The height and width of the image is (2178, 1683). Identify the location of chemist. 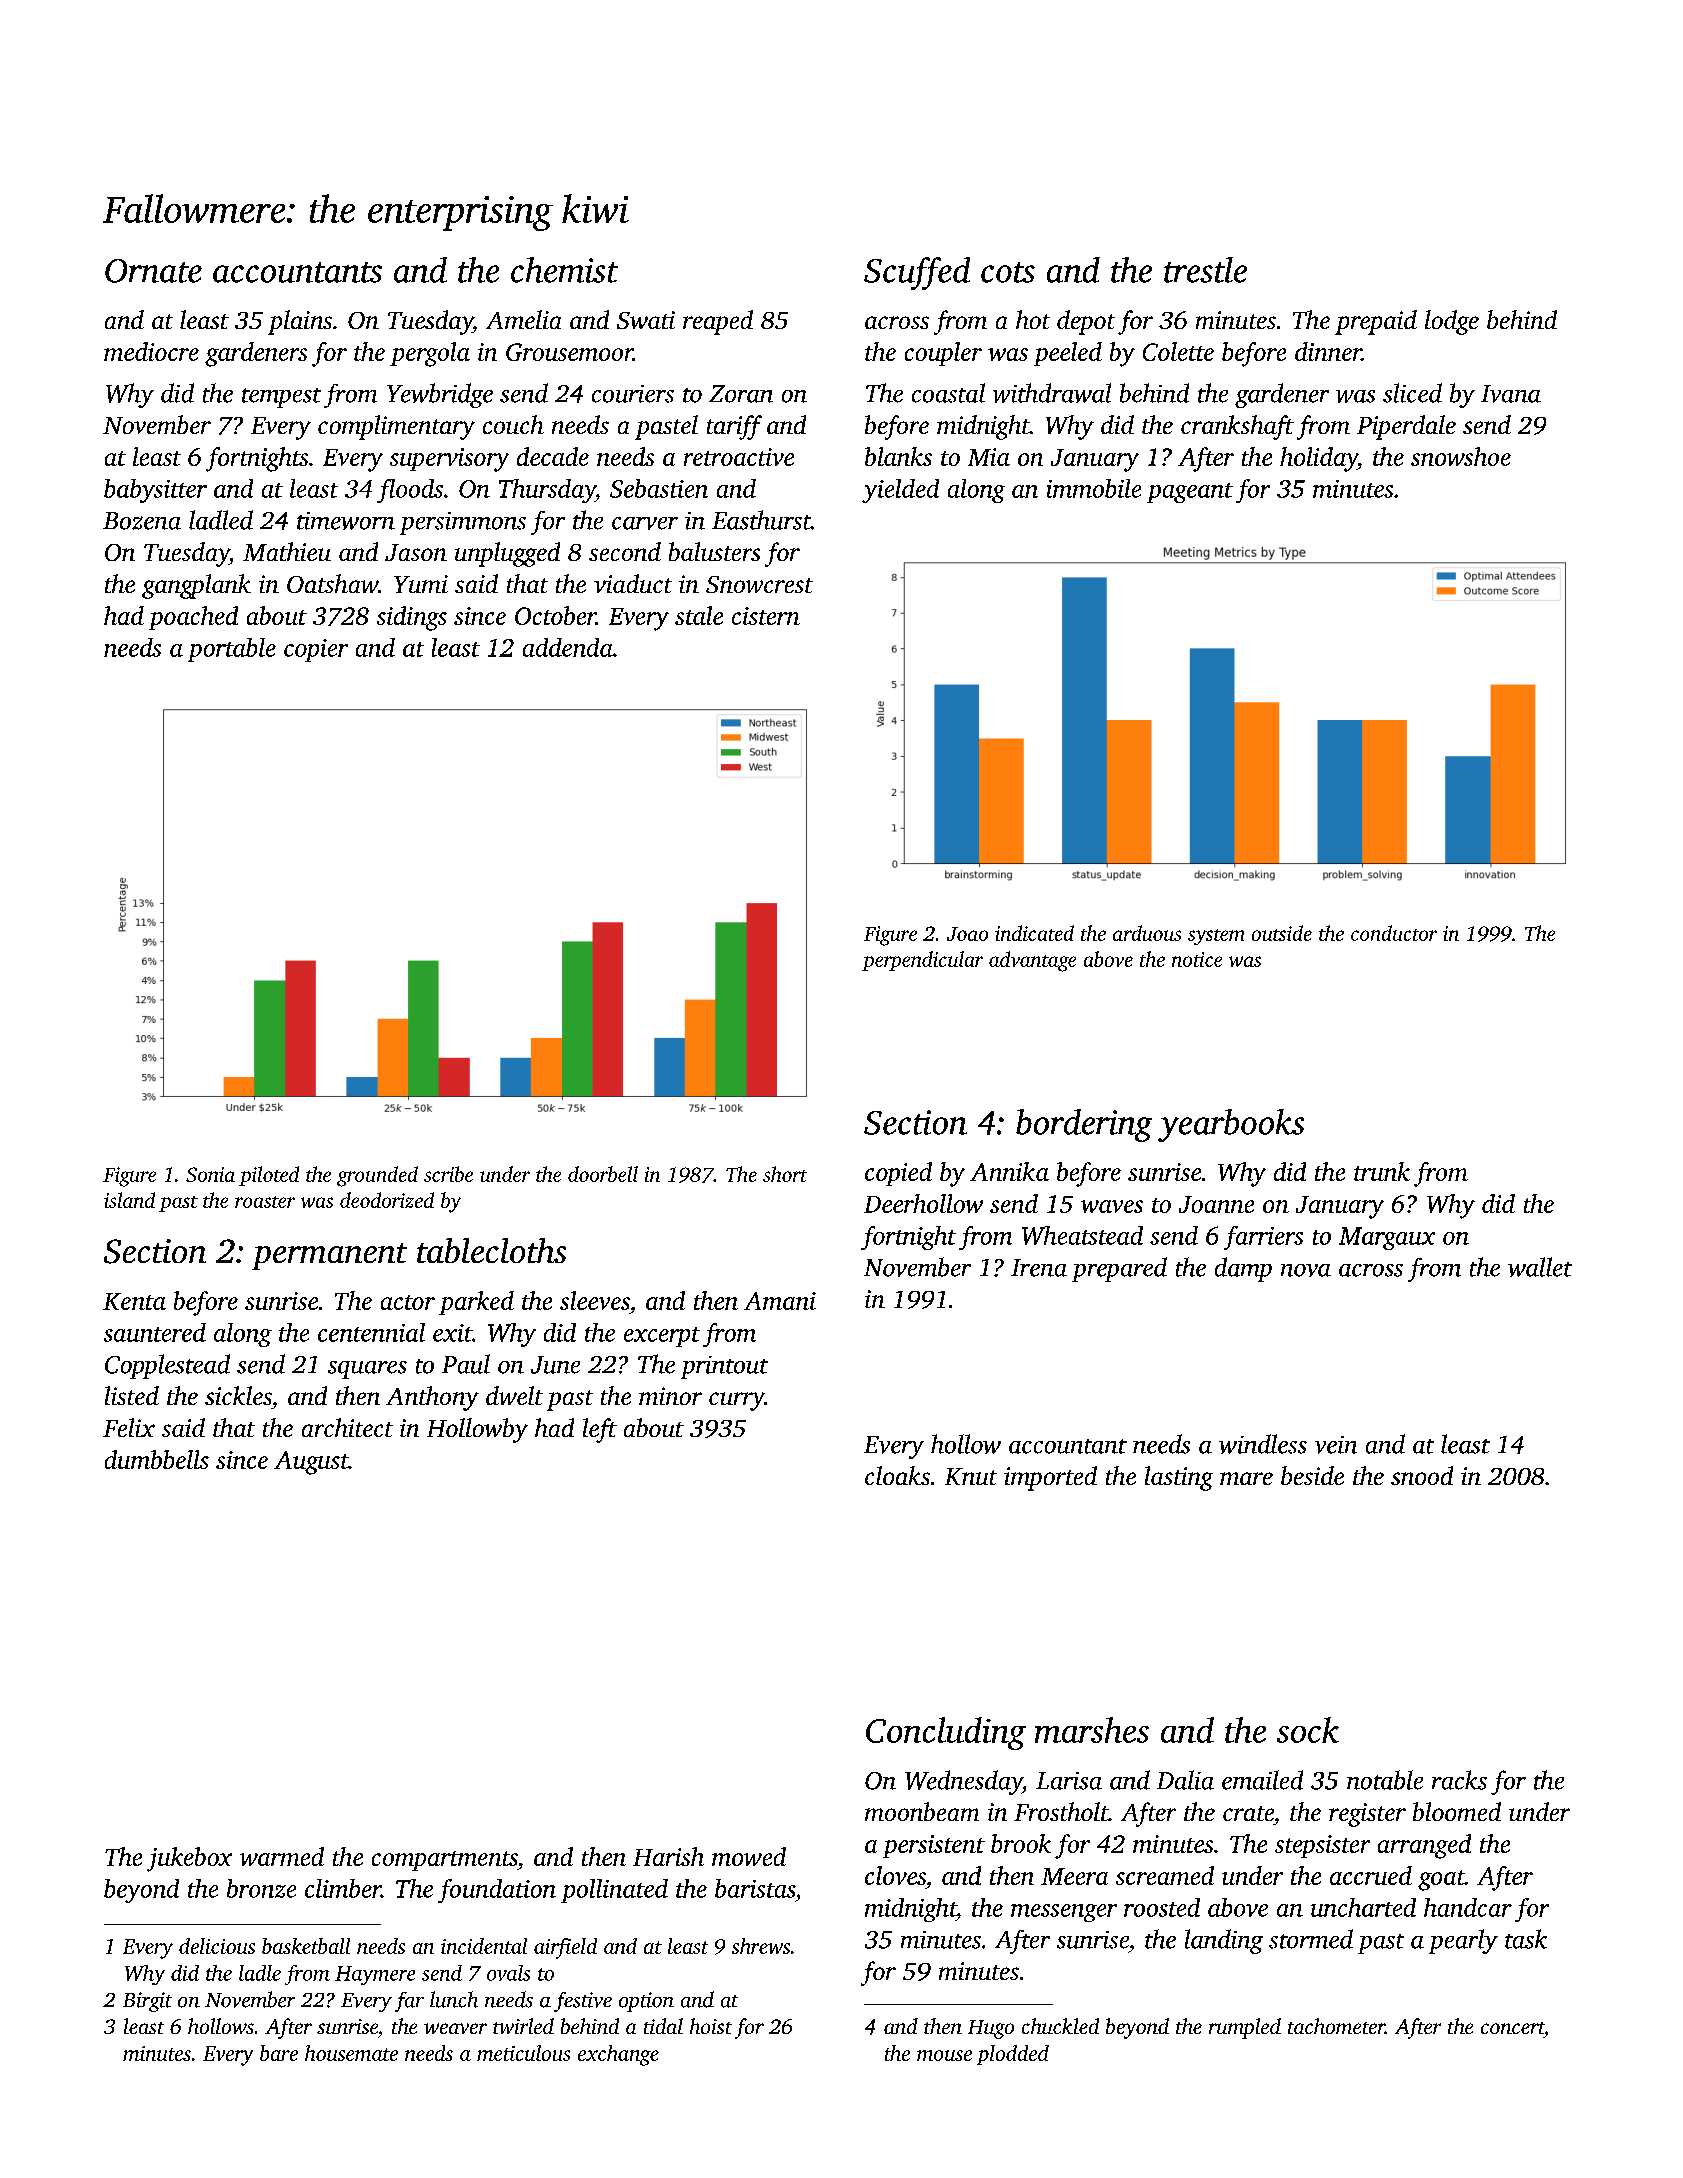
(564, 270).
